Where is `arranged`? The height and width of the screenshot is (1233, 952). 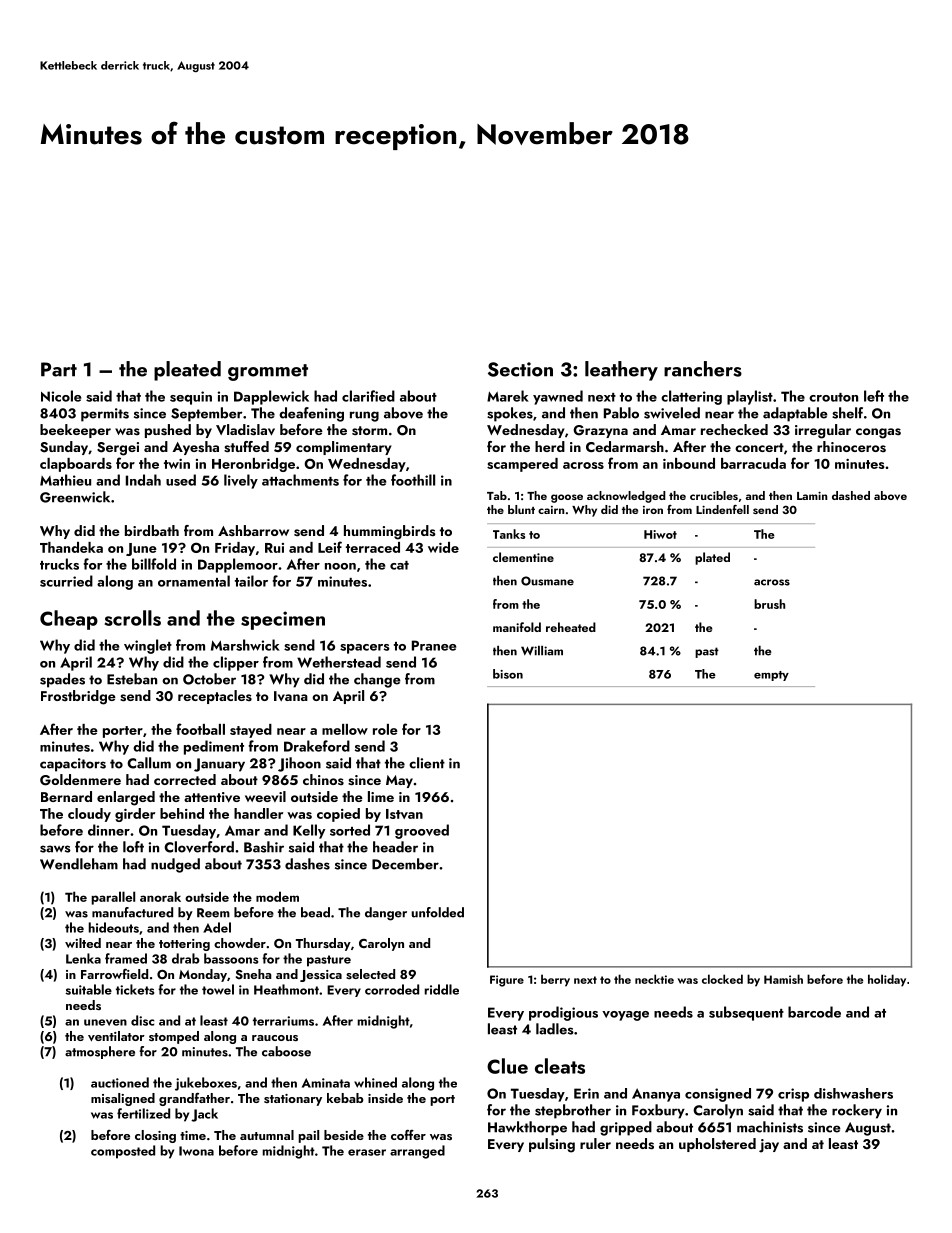 arranged is located at coordinates (417, 1152).
